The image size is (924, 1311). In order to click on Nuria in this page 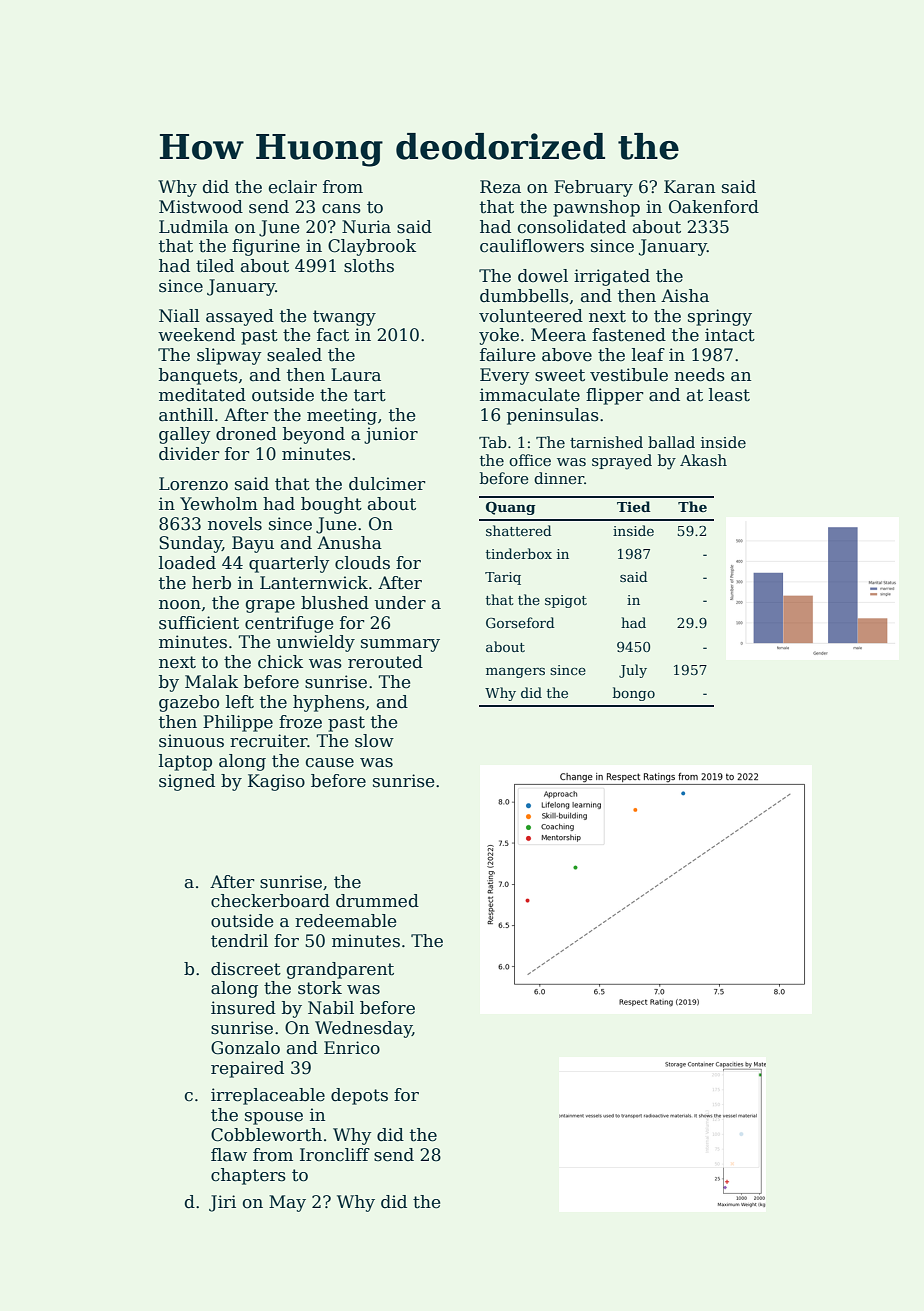, I will do `click(366, 227)`.
